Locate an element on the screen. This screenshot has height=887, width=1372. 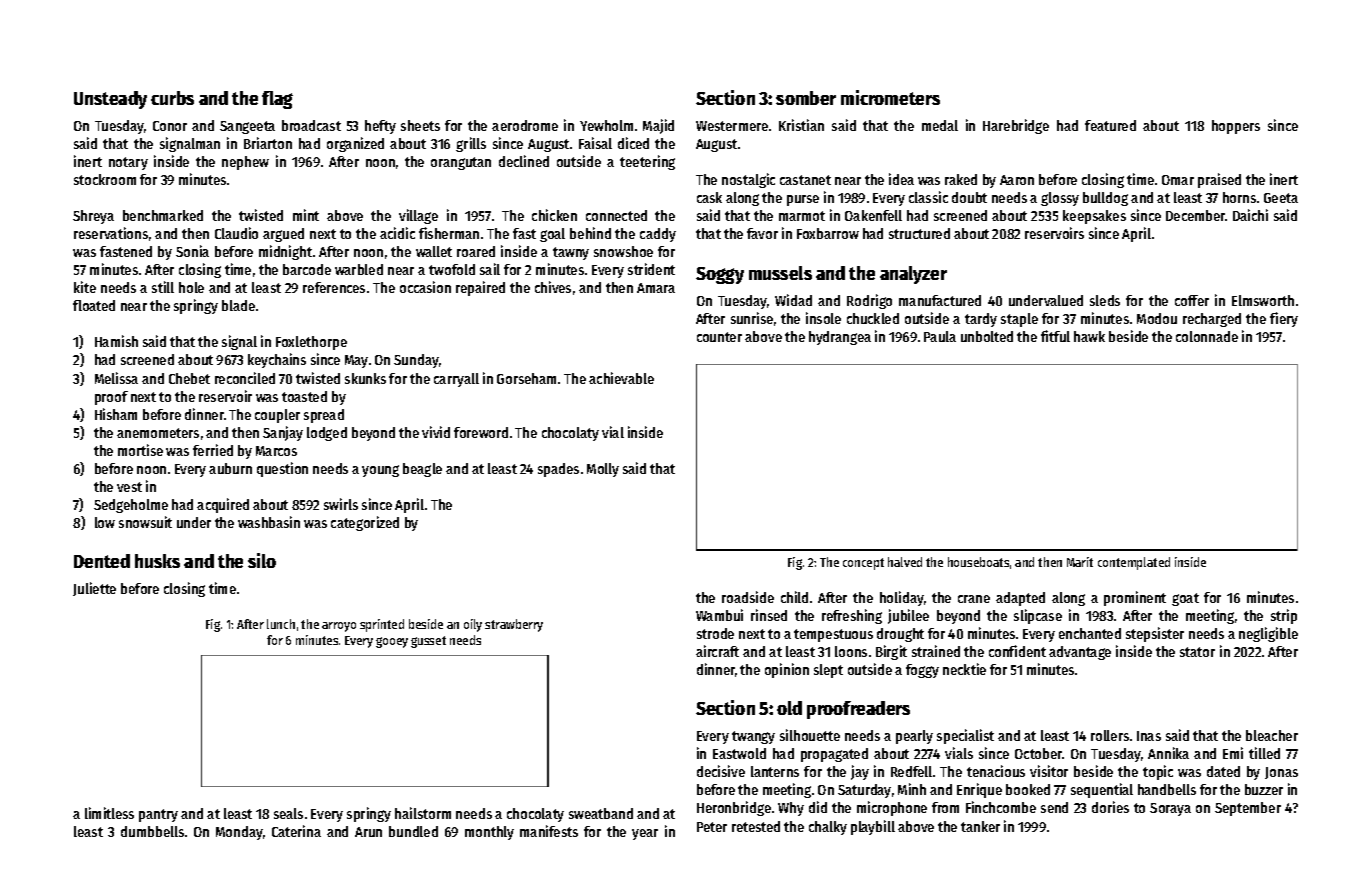
castanet is located at coordinates (805, 180).
